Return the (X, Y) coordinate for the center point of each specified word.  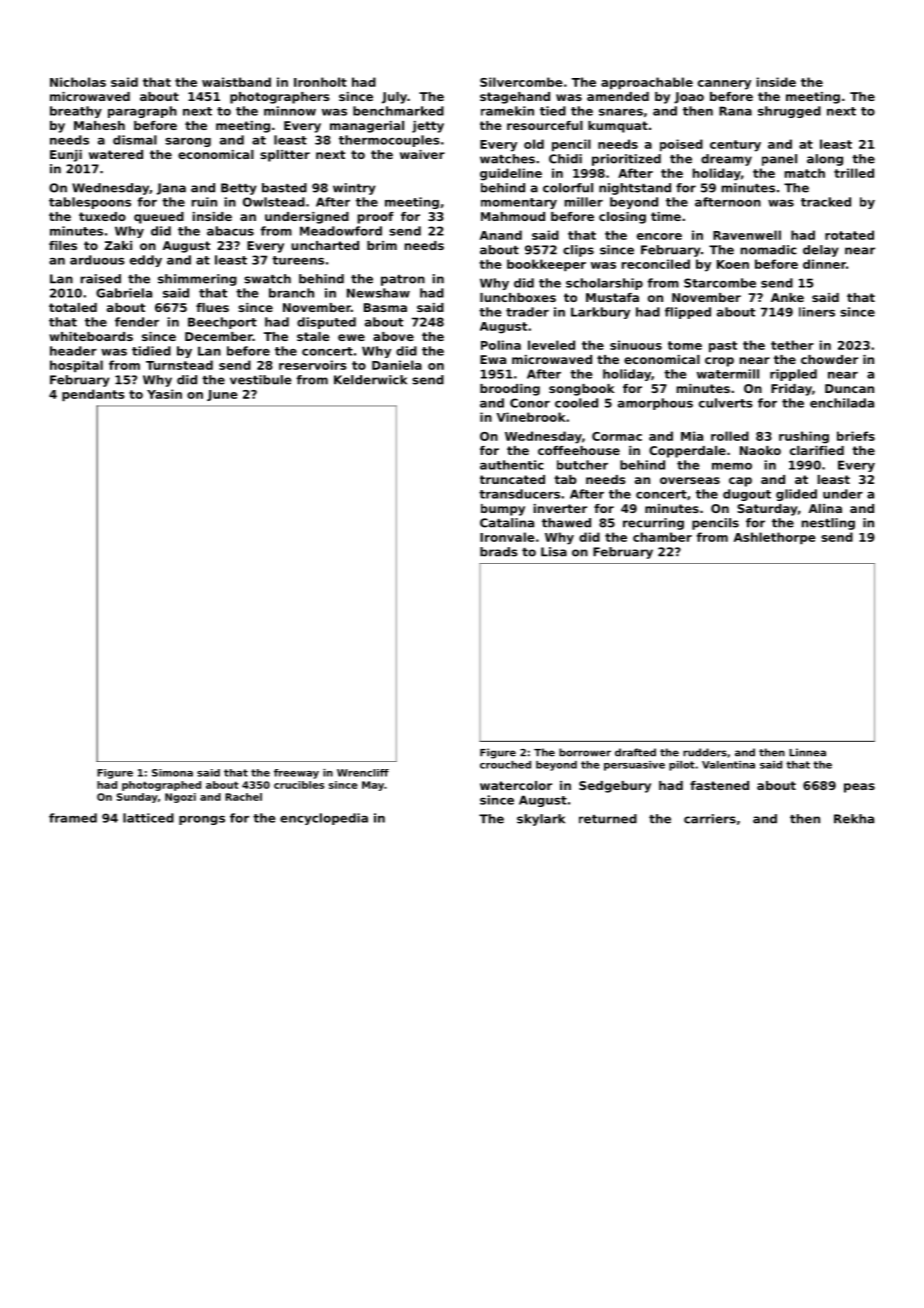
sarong (188, 142)
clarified (817, 450)
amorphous (655, 404)
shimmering (197, 280)
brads (499, 552)
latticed (148, 818)
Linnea (807, 752)
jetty (428, 127)
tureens (298, 260)
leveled (551, 345)
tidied (151, 351)
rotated (849, 235)
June (222, 395)
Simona (172, 773)
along (825, 160)
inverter (560, 508)
